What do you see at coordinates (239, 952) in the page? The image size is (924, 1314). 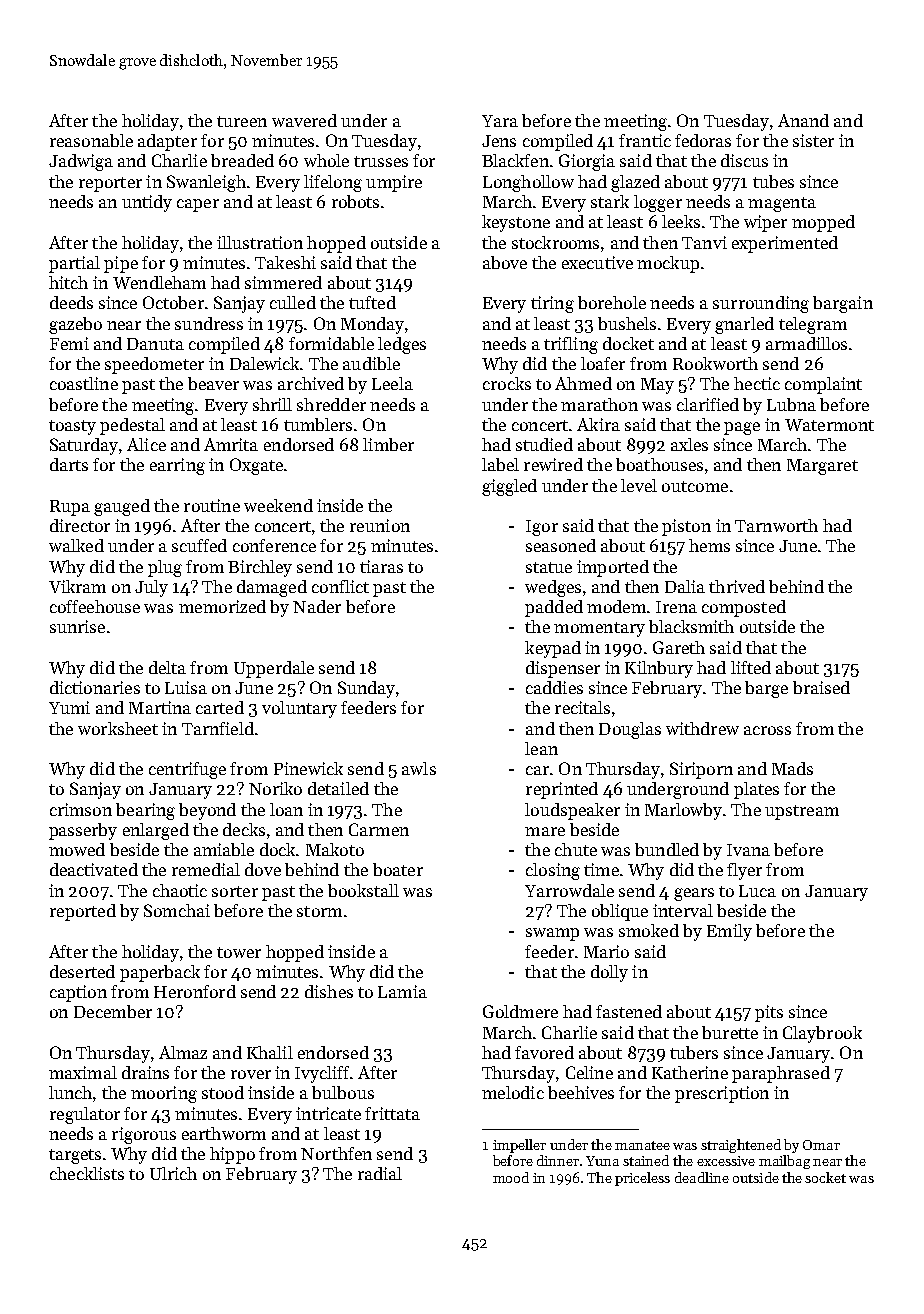 I see `tower` at bounding box center [239, 952].
